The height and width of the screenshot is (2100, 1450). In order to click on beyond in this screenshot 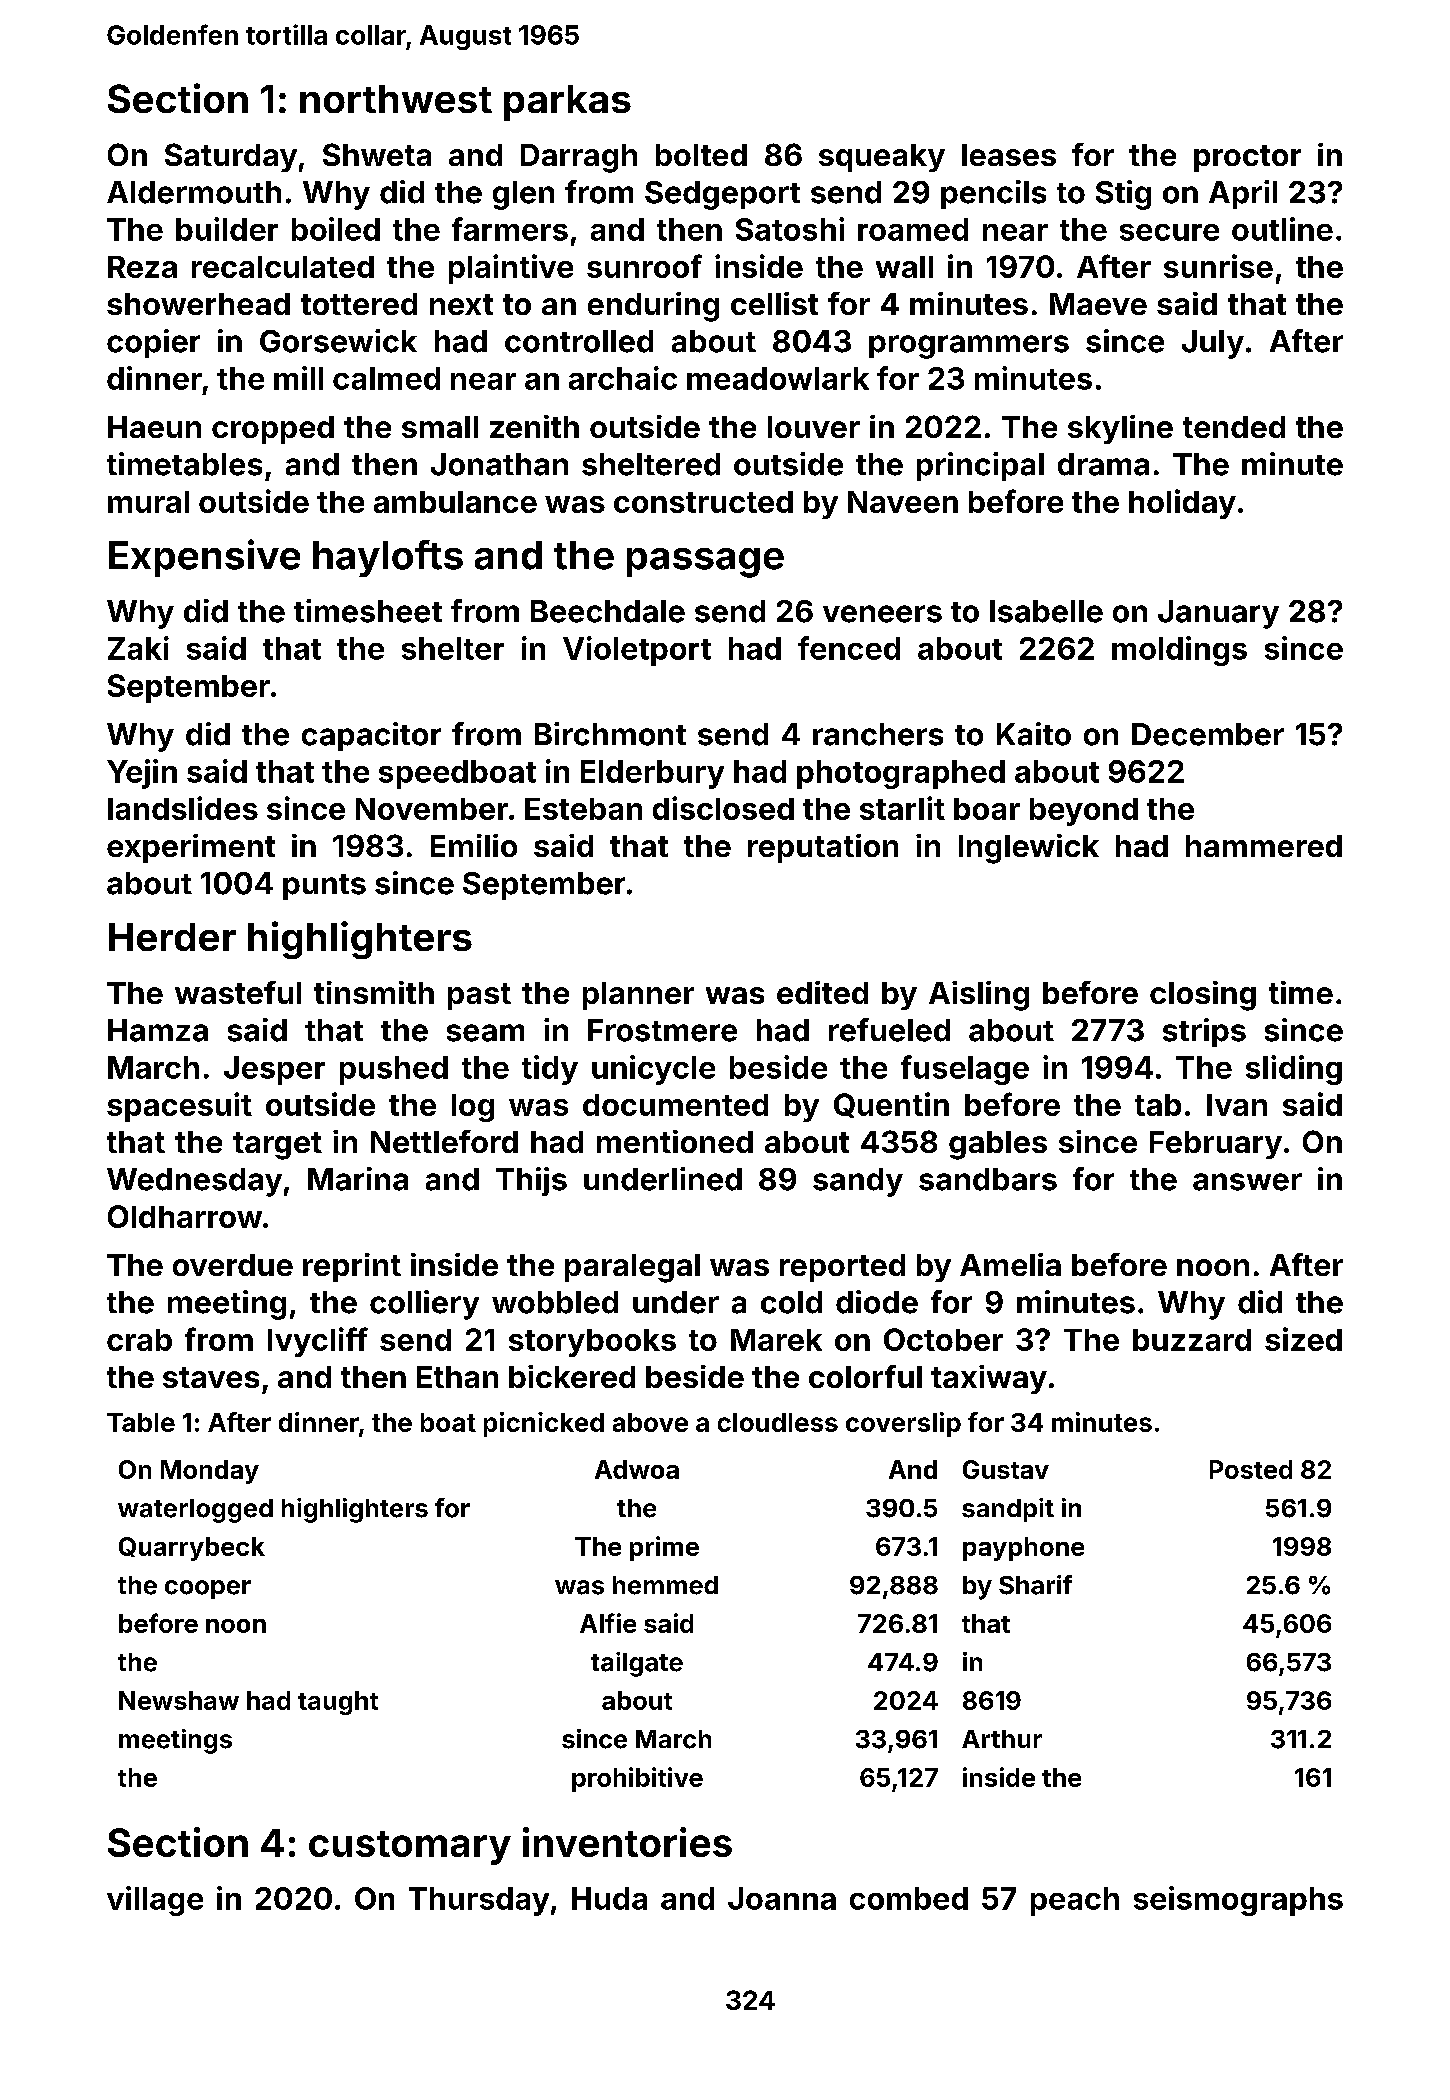, I will do `click(1084, 812)`.
